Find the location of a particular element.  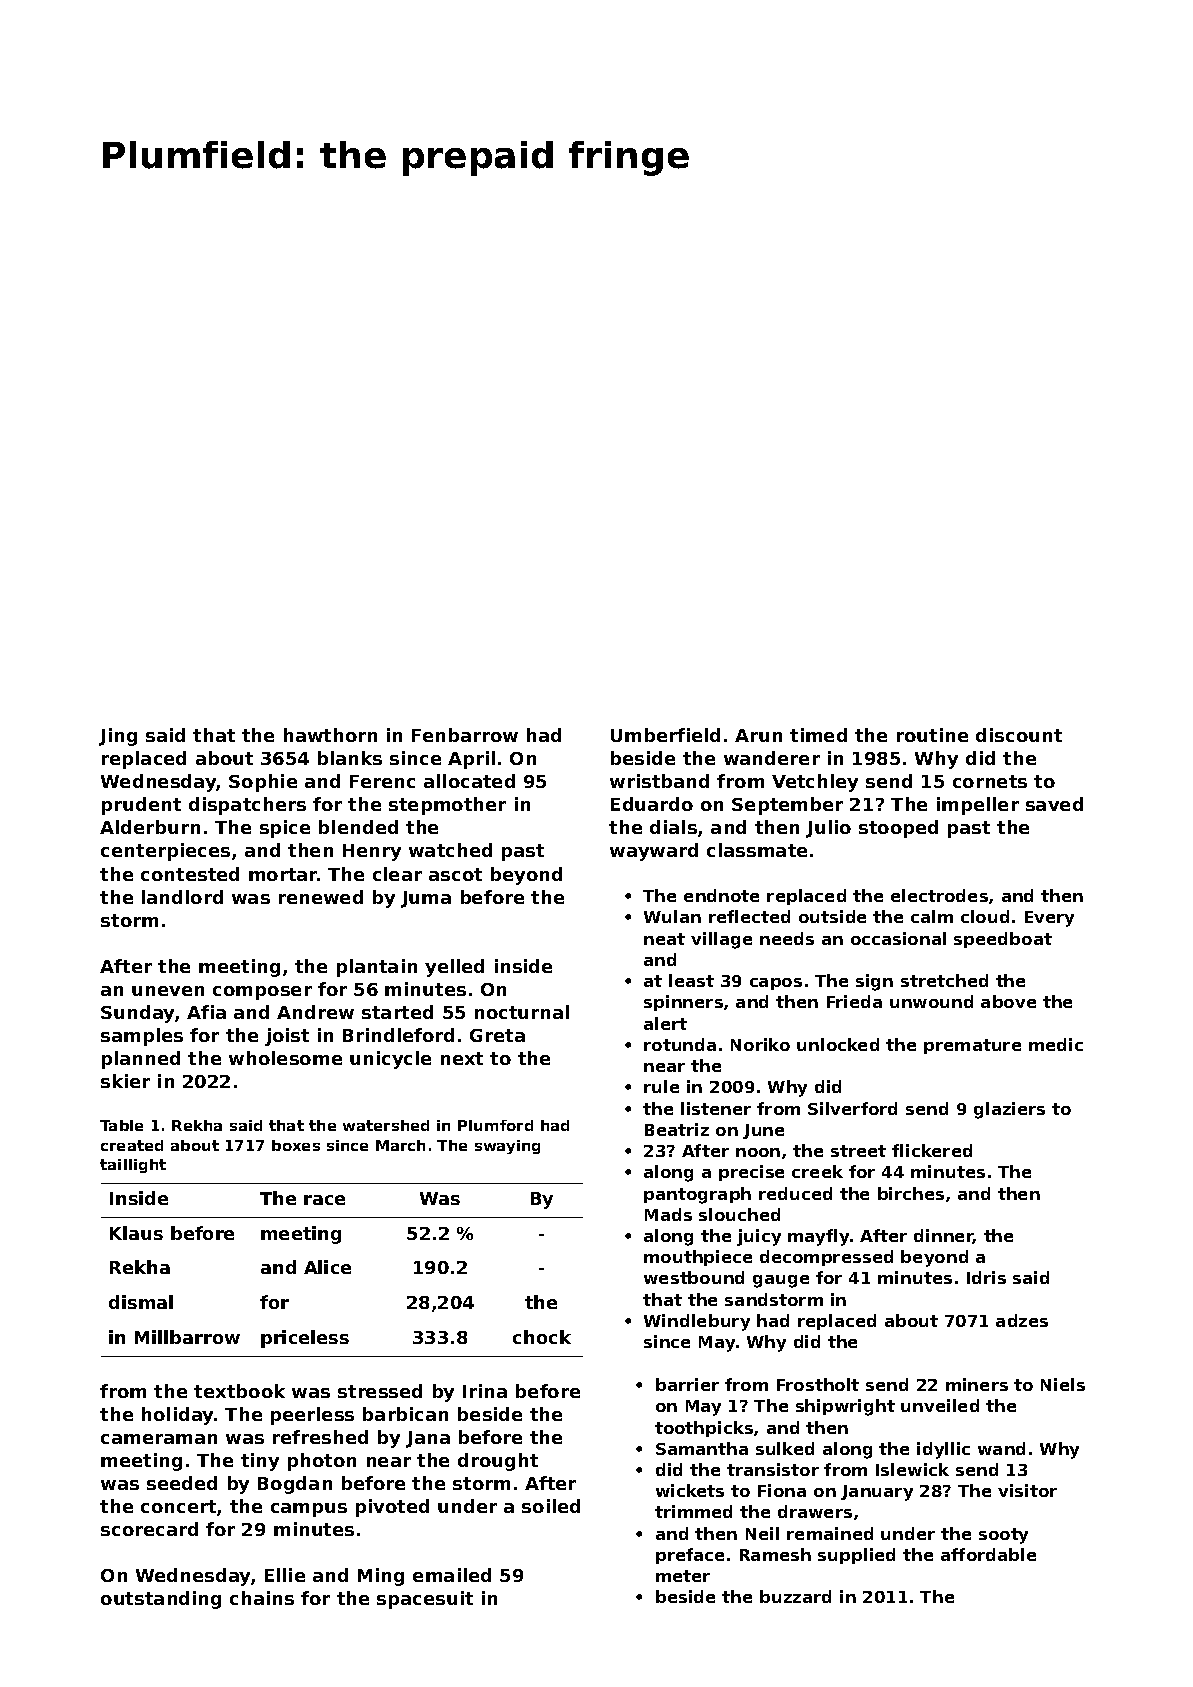

composer is located at coordinates (262, 993).
